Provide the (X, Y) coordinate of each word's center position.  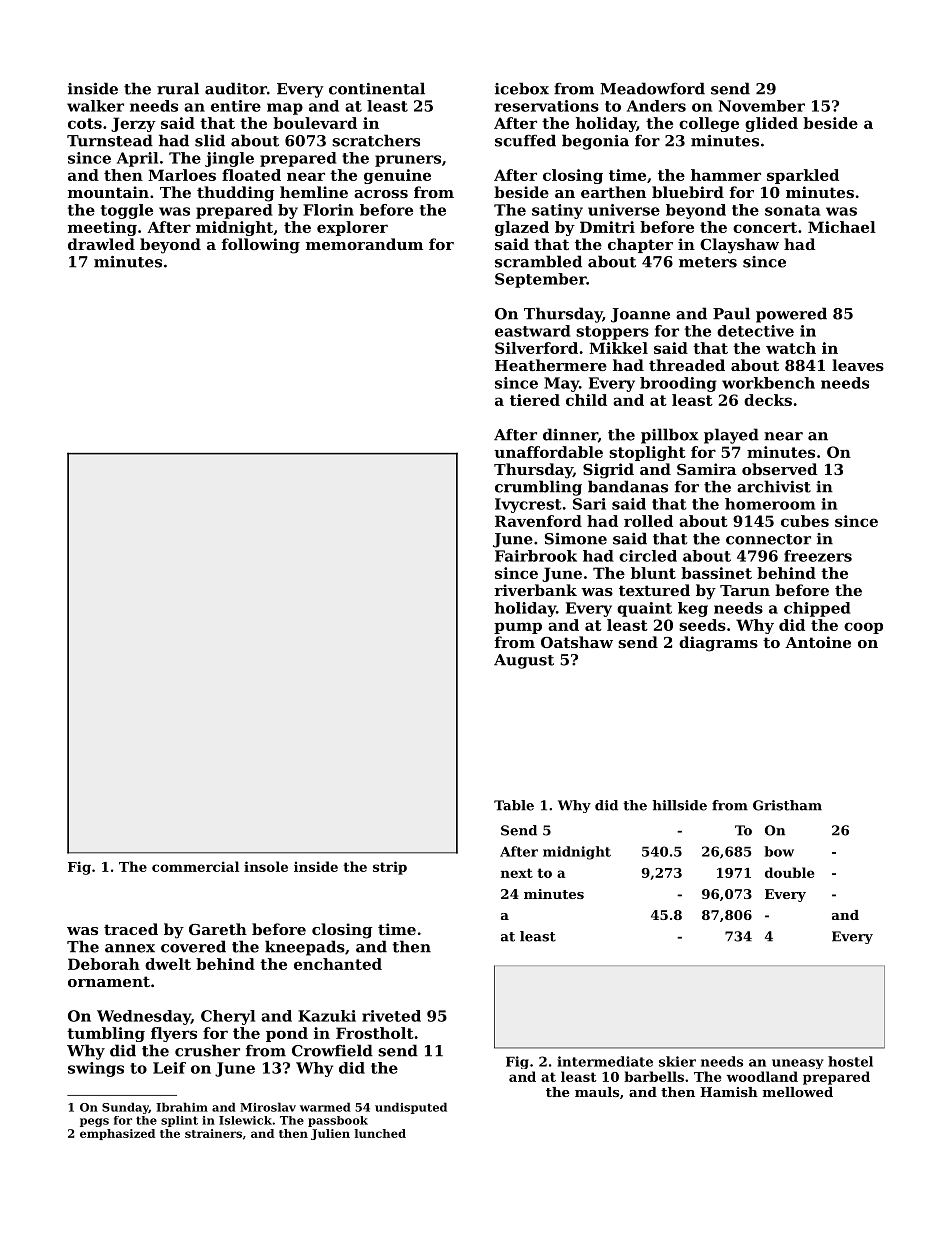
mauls (597, 1092)
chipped (817, 609)
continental (377, 88)
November (762, 106)
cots (85, 123)
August (524, 661)
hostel (850, 1061)
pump (518, 628)
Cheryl (228, 1017)
